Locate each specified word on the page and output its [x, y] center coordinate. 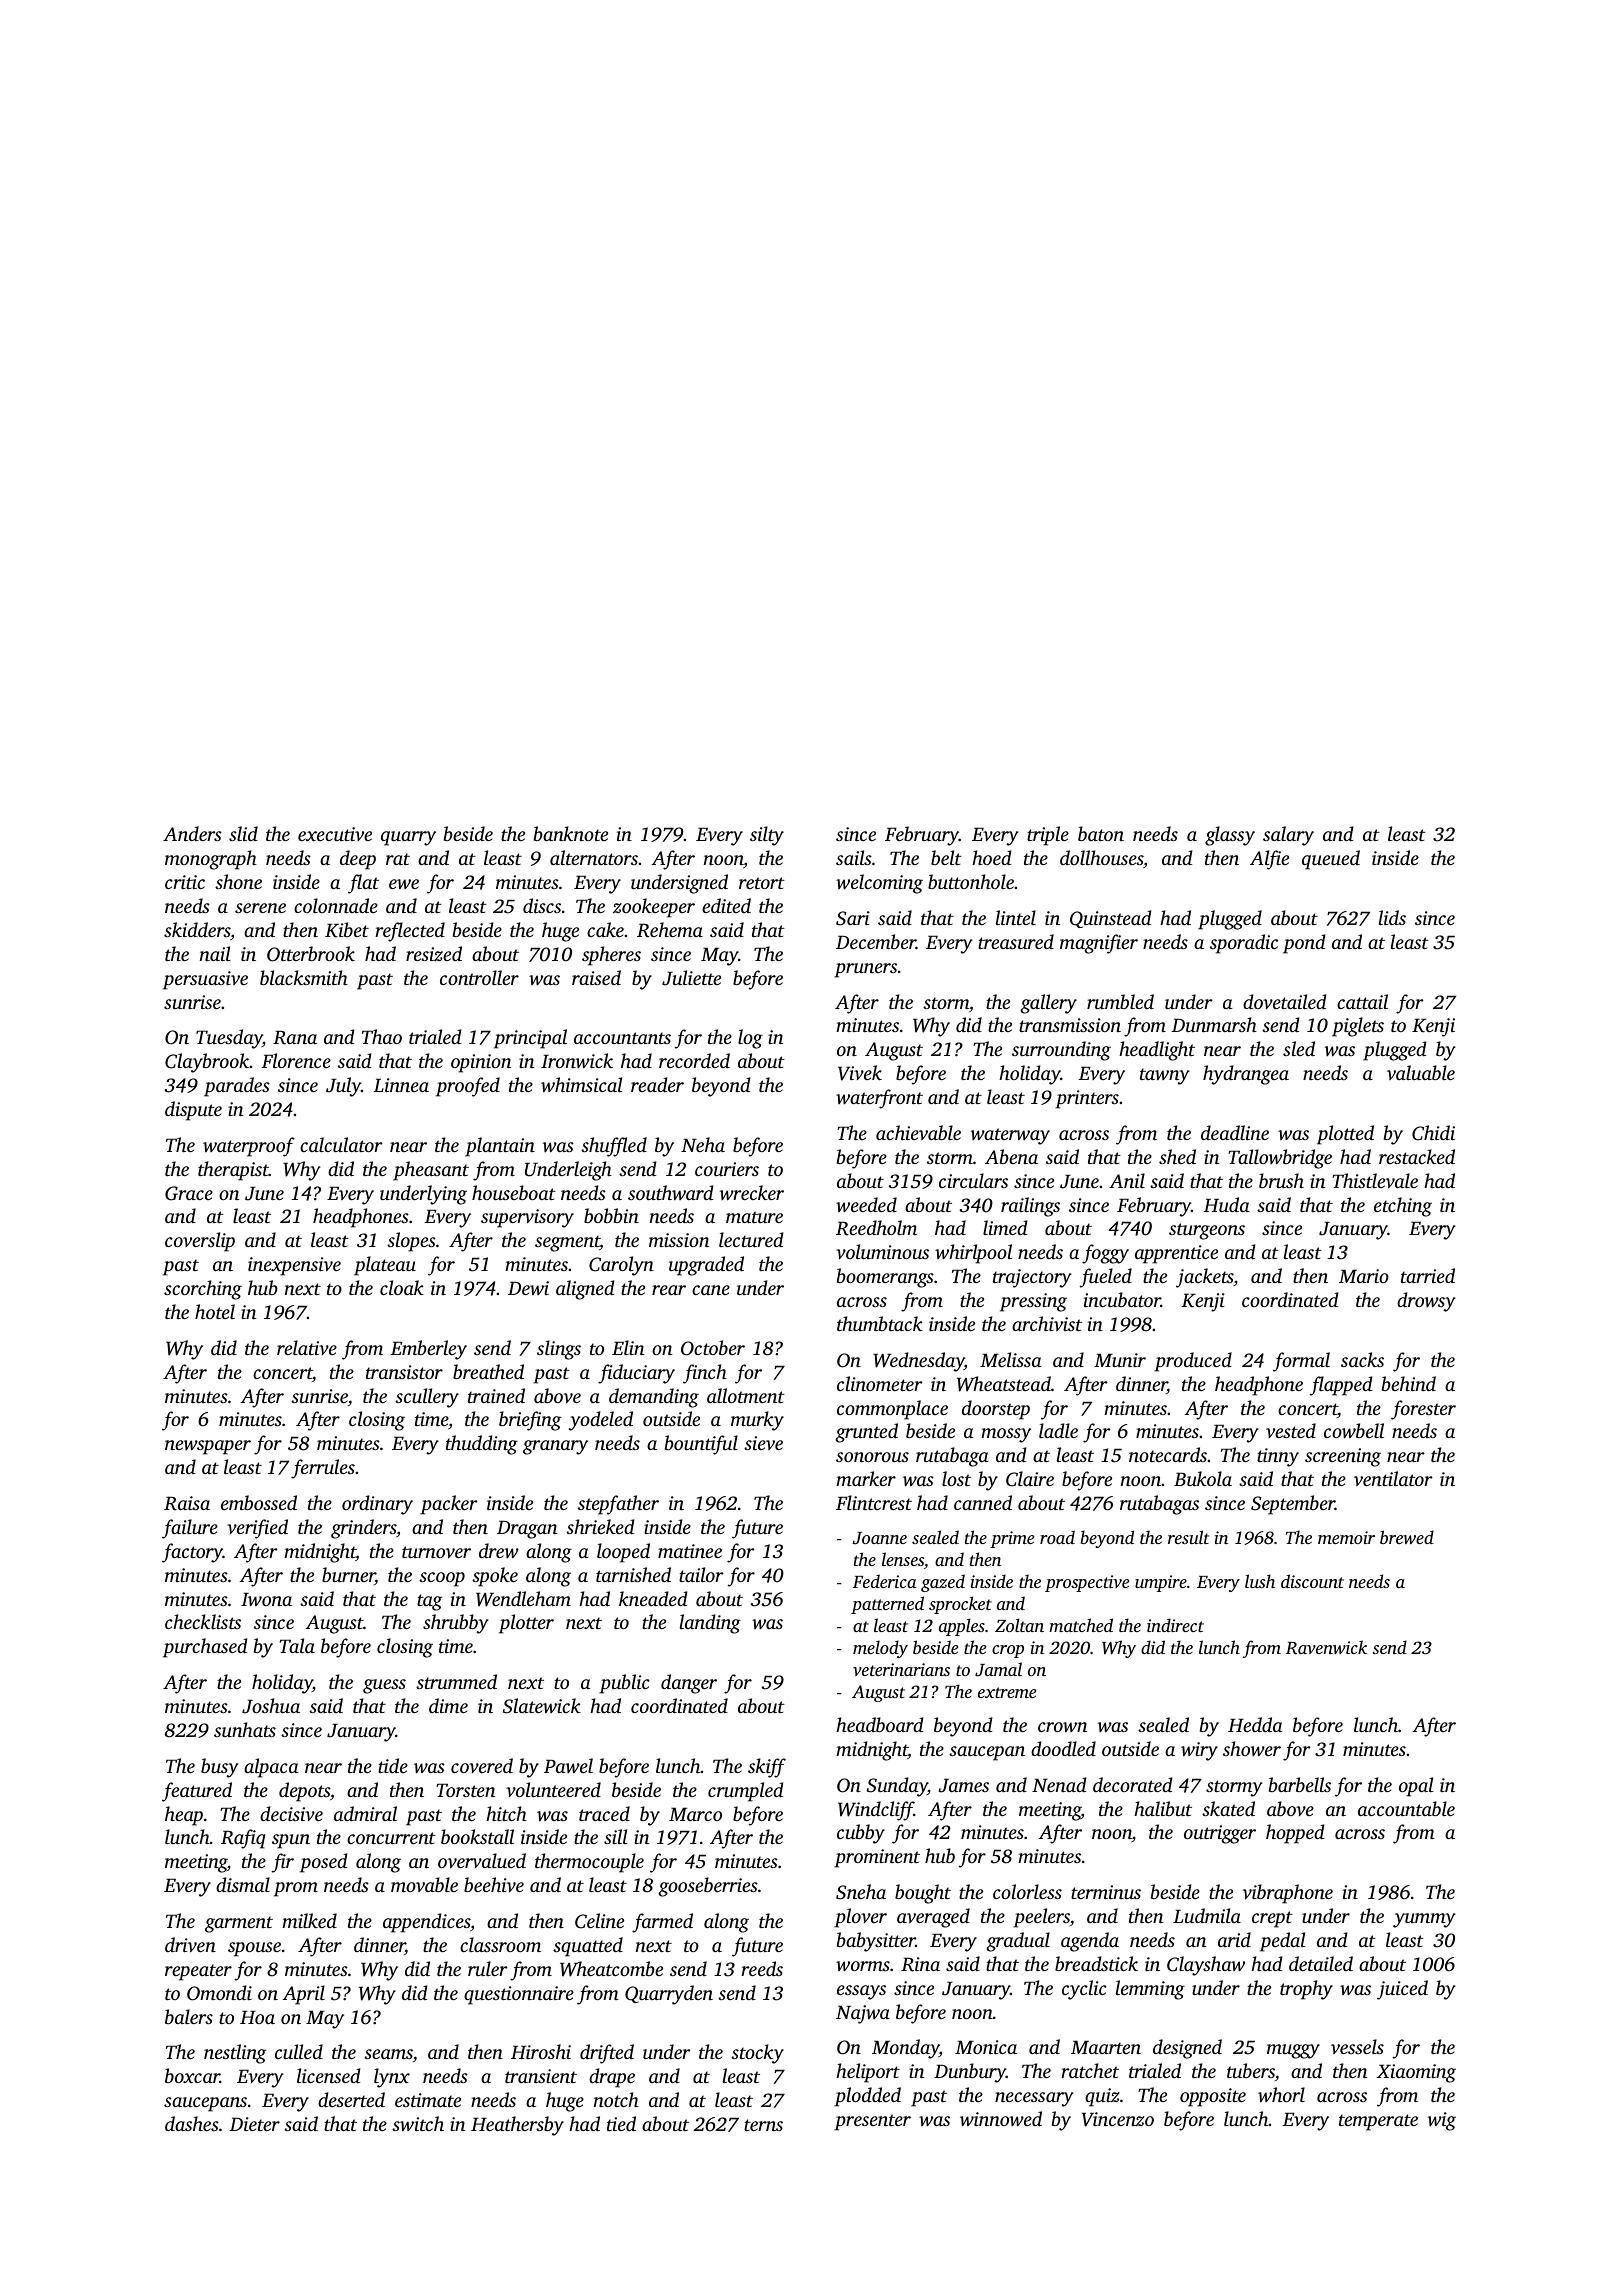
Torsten [466, 1790]
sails [854, 857]
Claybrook [207, 1063]
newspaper [208, 1447]
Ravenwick [1326, 1647]
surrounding [1061, 1051]
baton [1101, 833]
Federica [884, 1581]
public [624, 1684]
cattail [1362, 1001]
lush [1260, 1581]
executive [335, 834]
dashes [192, 2123]
